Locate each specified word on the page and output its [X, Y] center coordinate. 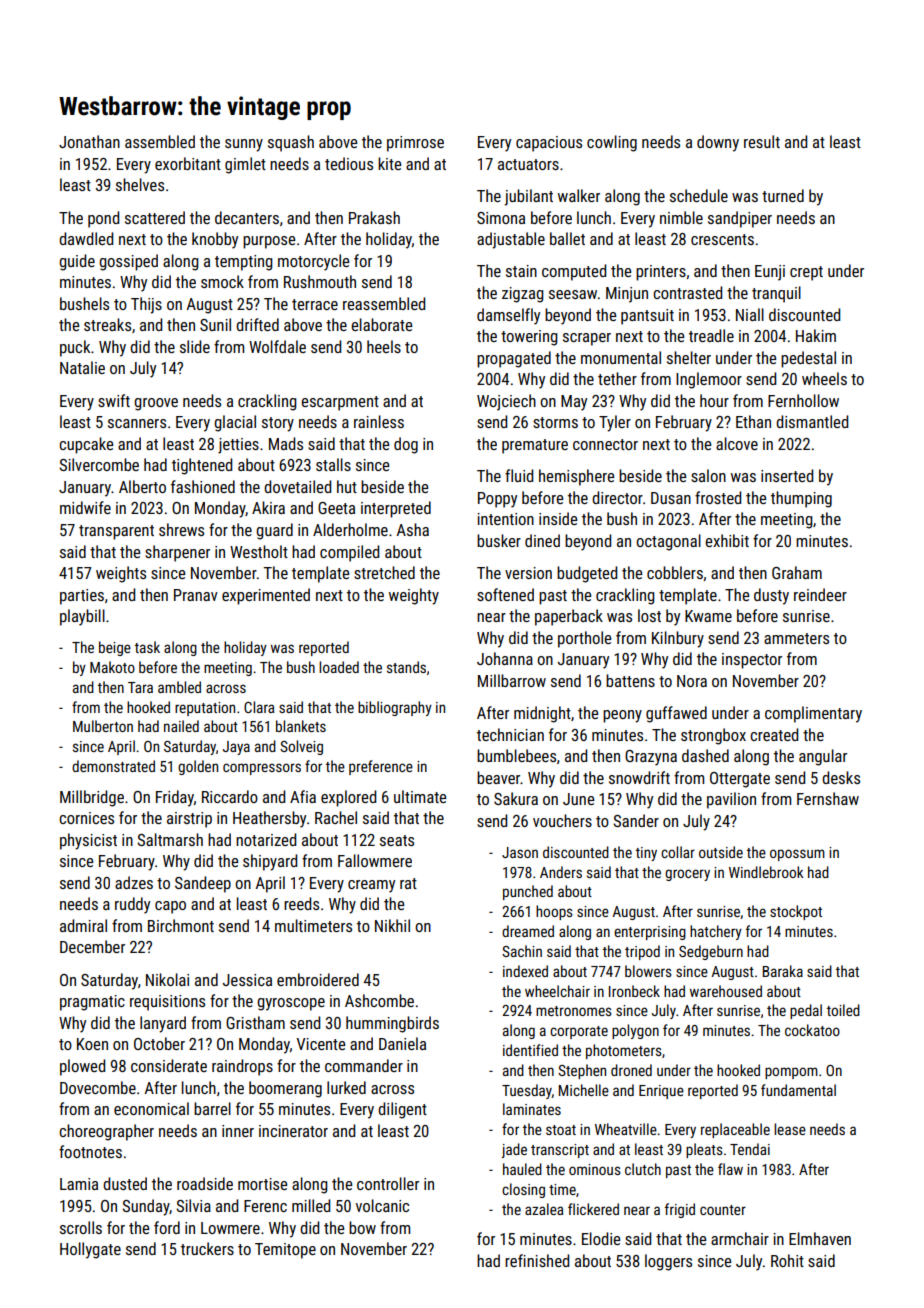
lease [790, 1129]
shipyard [270, 862]
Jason [520, 852]
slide [195, 346]
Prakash [374, 217]
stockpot [796, 912]
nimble [681, 217]
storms [555, 422]
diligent [402, 1110]
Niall [750, 314]
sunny [244, 145]
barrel [212, 1108]
